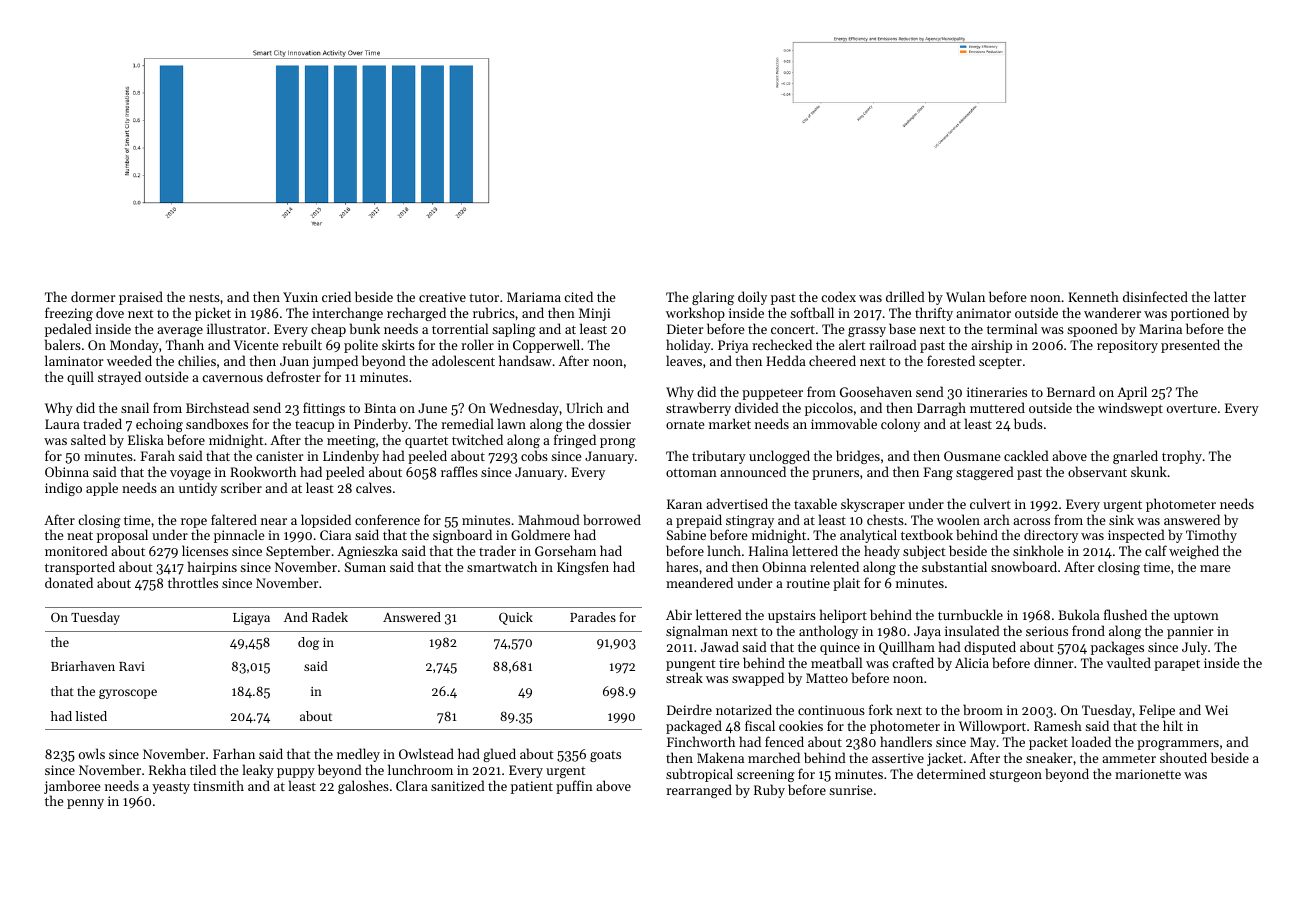 The height and width of the document is (924, 1308). I want to click on transported, so click(80, 568).
